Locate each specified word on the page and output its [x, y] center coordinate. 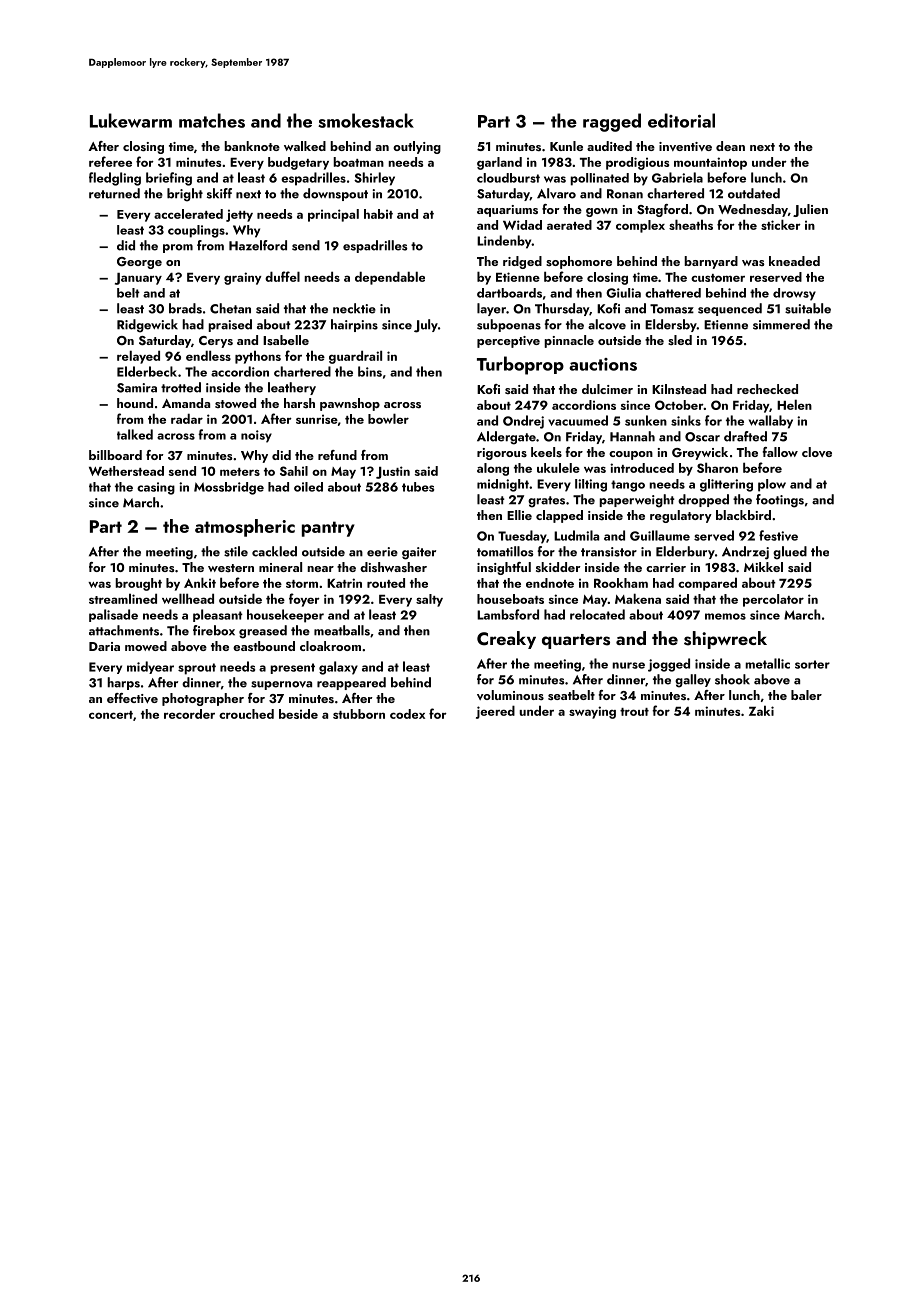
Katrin [344, 583]
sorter [812, 664]
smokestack [366, 120]
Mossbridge [229, 488]
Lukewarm [131, 120]
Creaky [506, 640]
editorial [681, 120]
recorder [189, 714]
